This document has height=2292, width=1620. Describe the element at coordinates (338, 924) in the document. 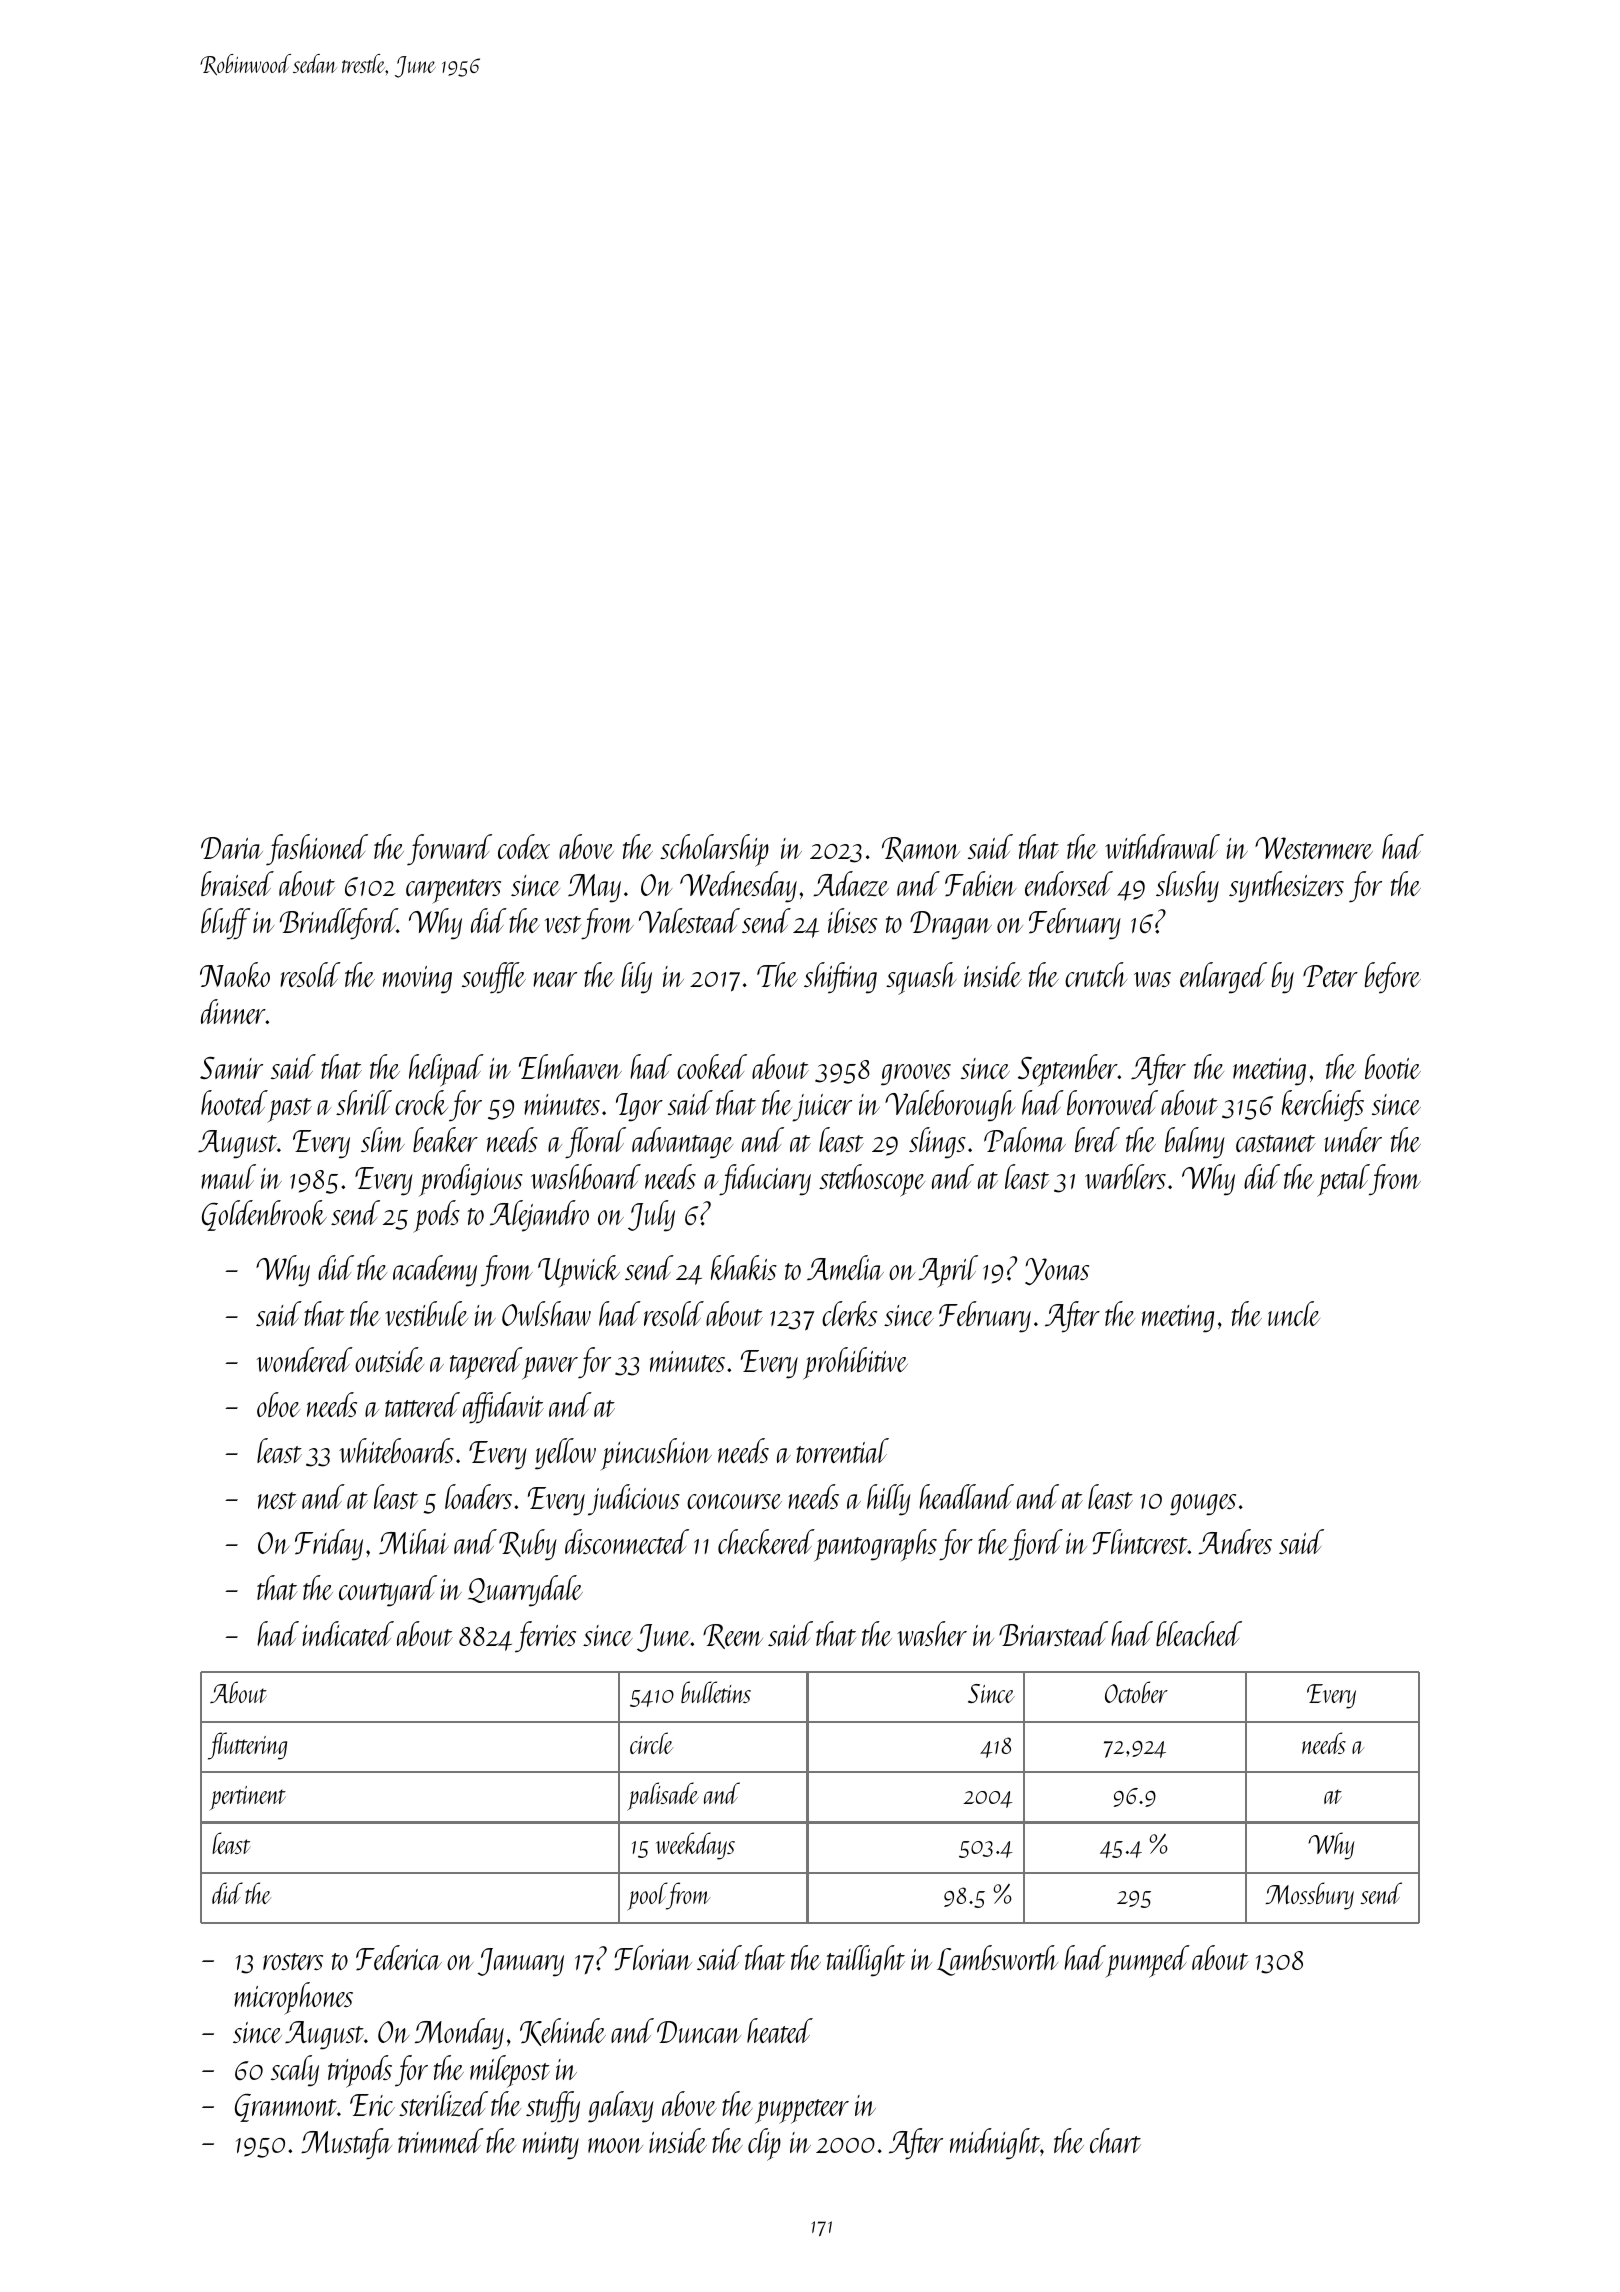

I see `Brindleford` at that location.
